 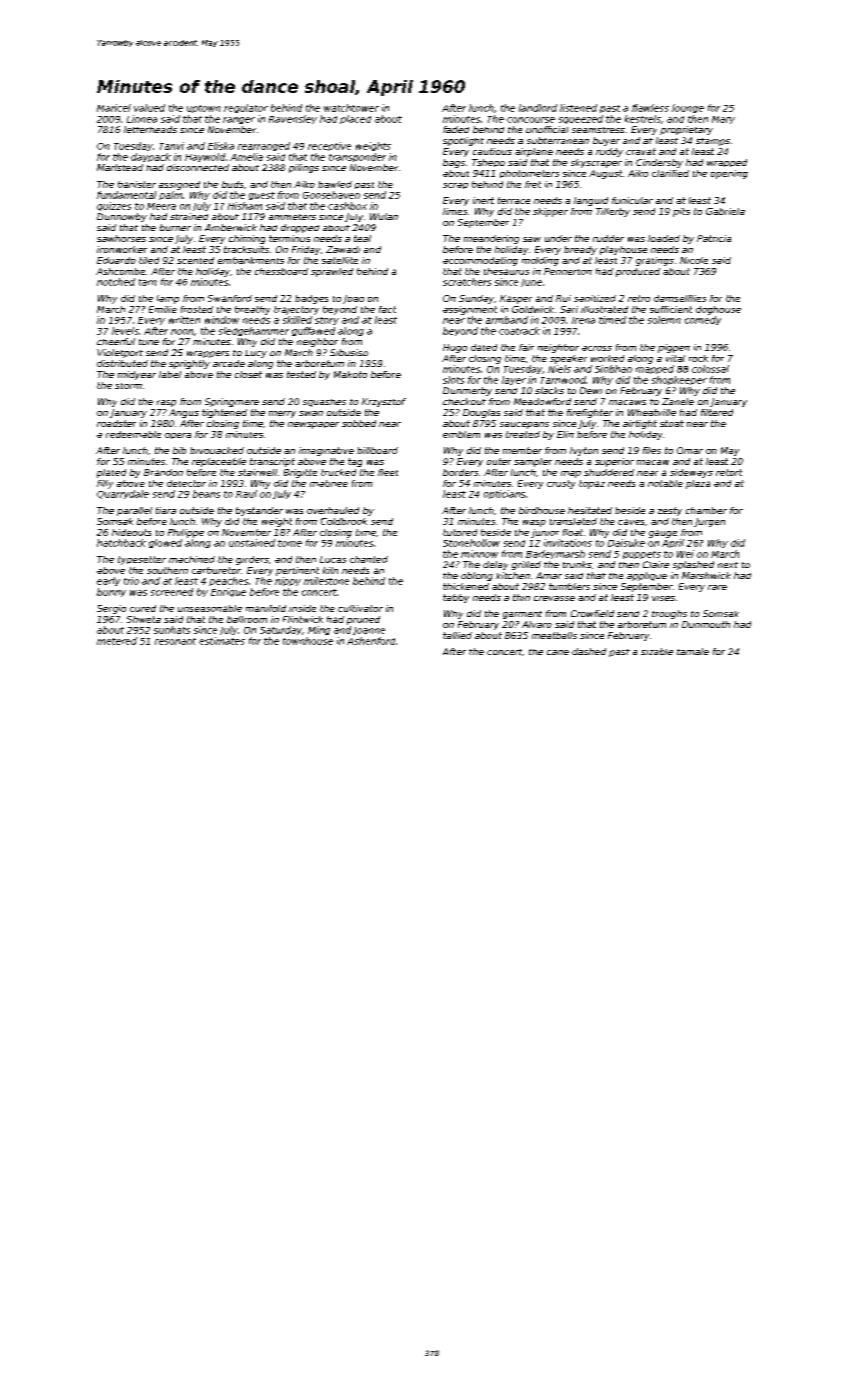 I want to click on Amberwick, so click(x=231, y=227).
